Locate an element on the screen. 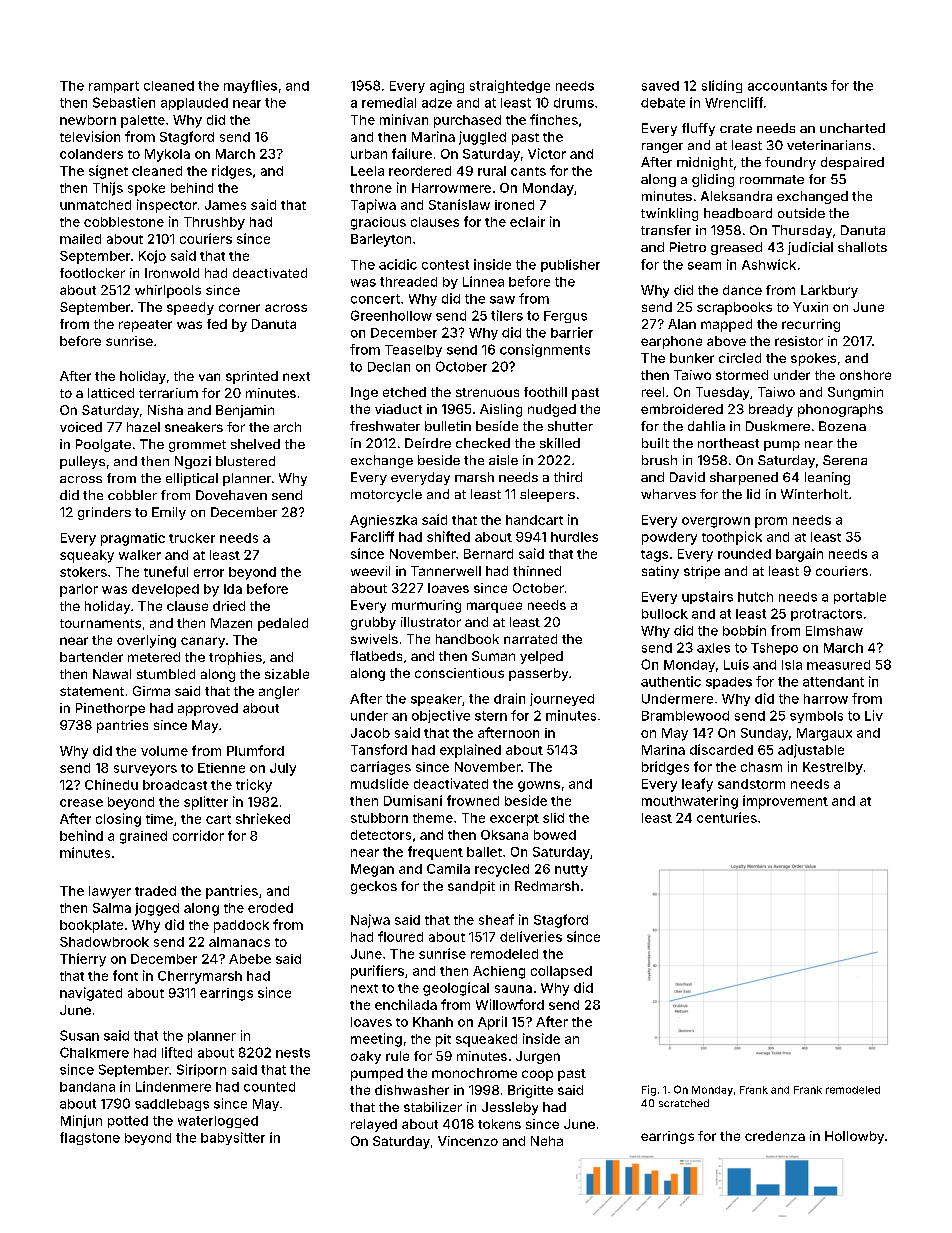 The image size is (952, 1233). improvement is located at coordinates (785, 802).
